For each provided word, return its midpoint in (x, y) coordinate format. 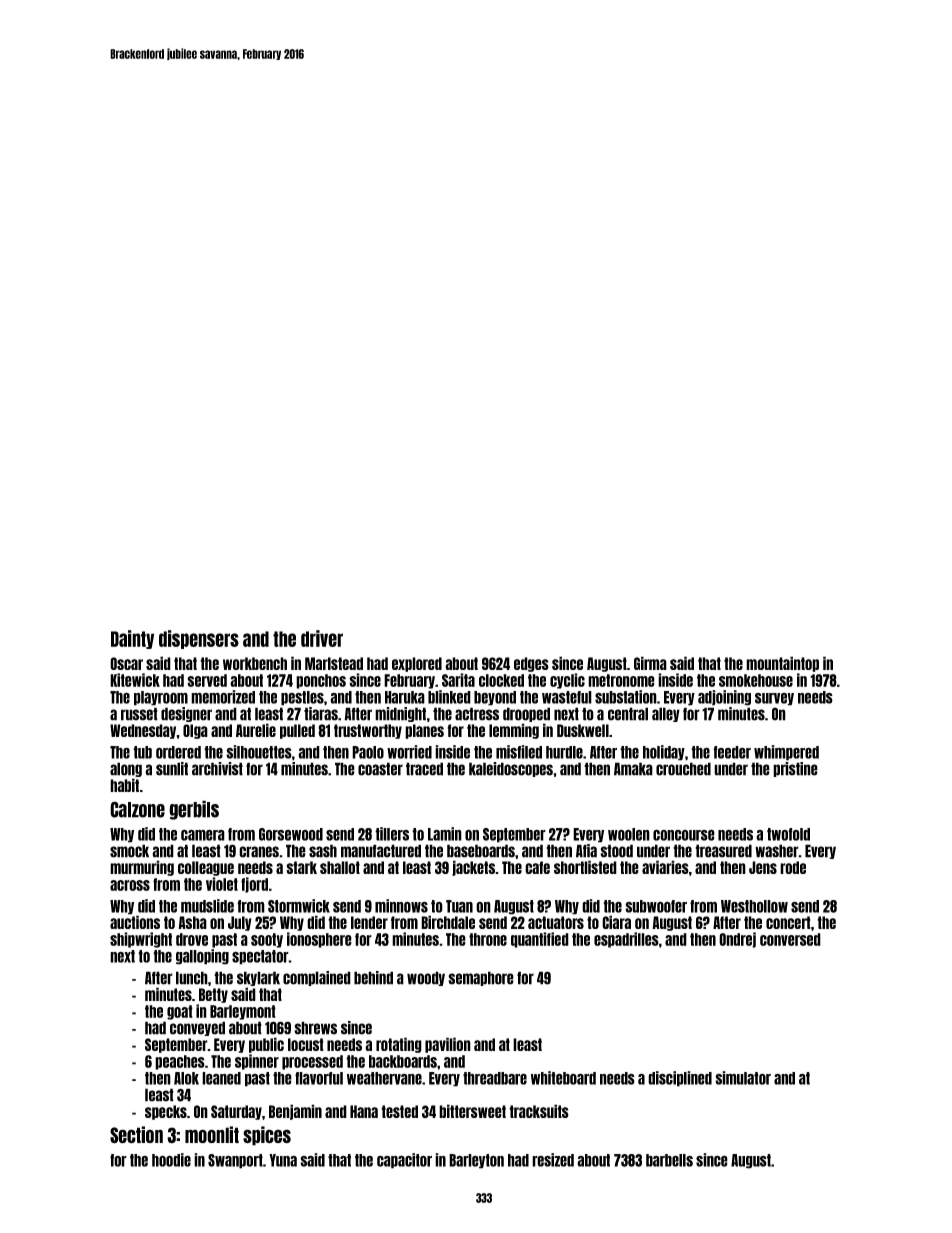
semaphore (481, 978)
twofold (788, 834)
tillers (392, 834)
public (266, 1045)
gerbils (194, 810)
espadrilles (626, 940)
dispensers (199, 639)
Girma (650, 663)
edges (531, 664)
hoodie (171, 1160)
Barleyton (476, 1161)
